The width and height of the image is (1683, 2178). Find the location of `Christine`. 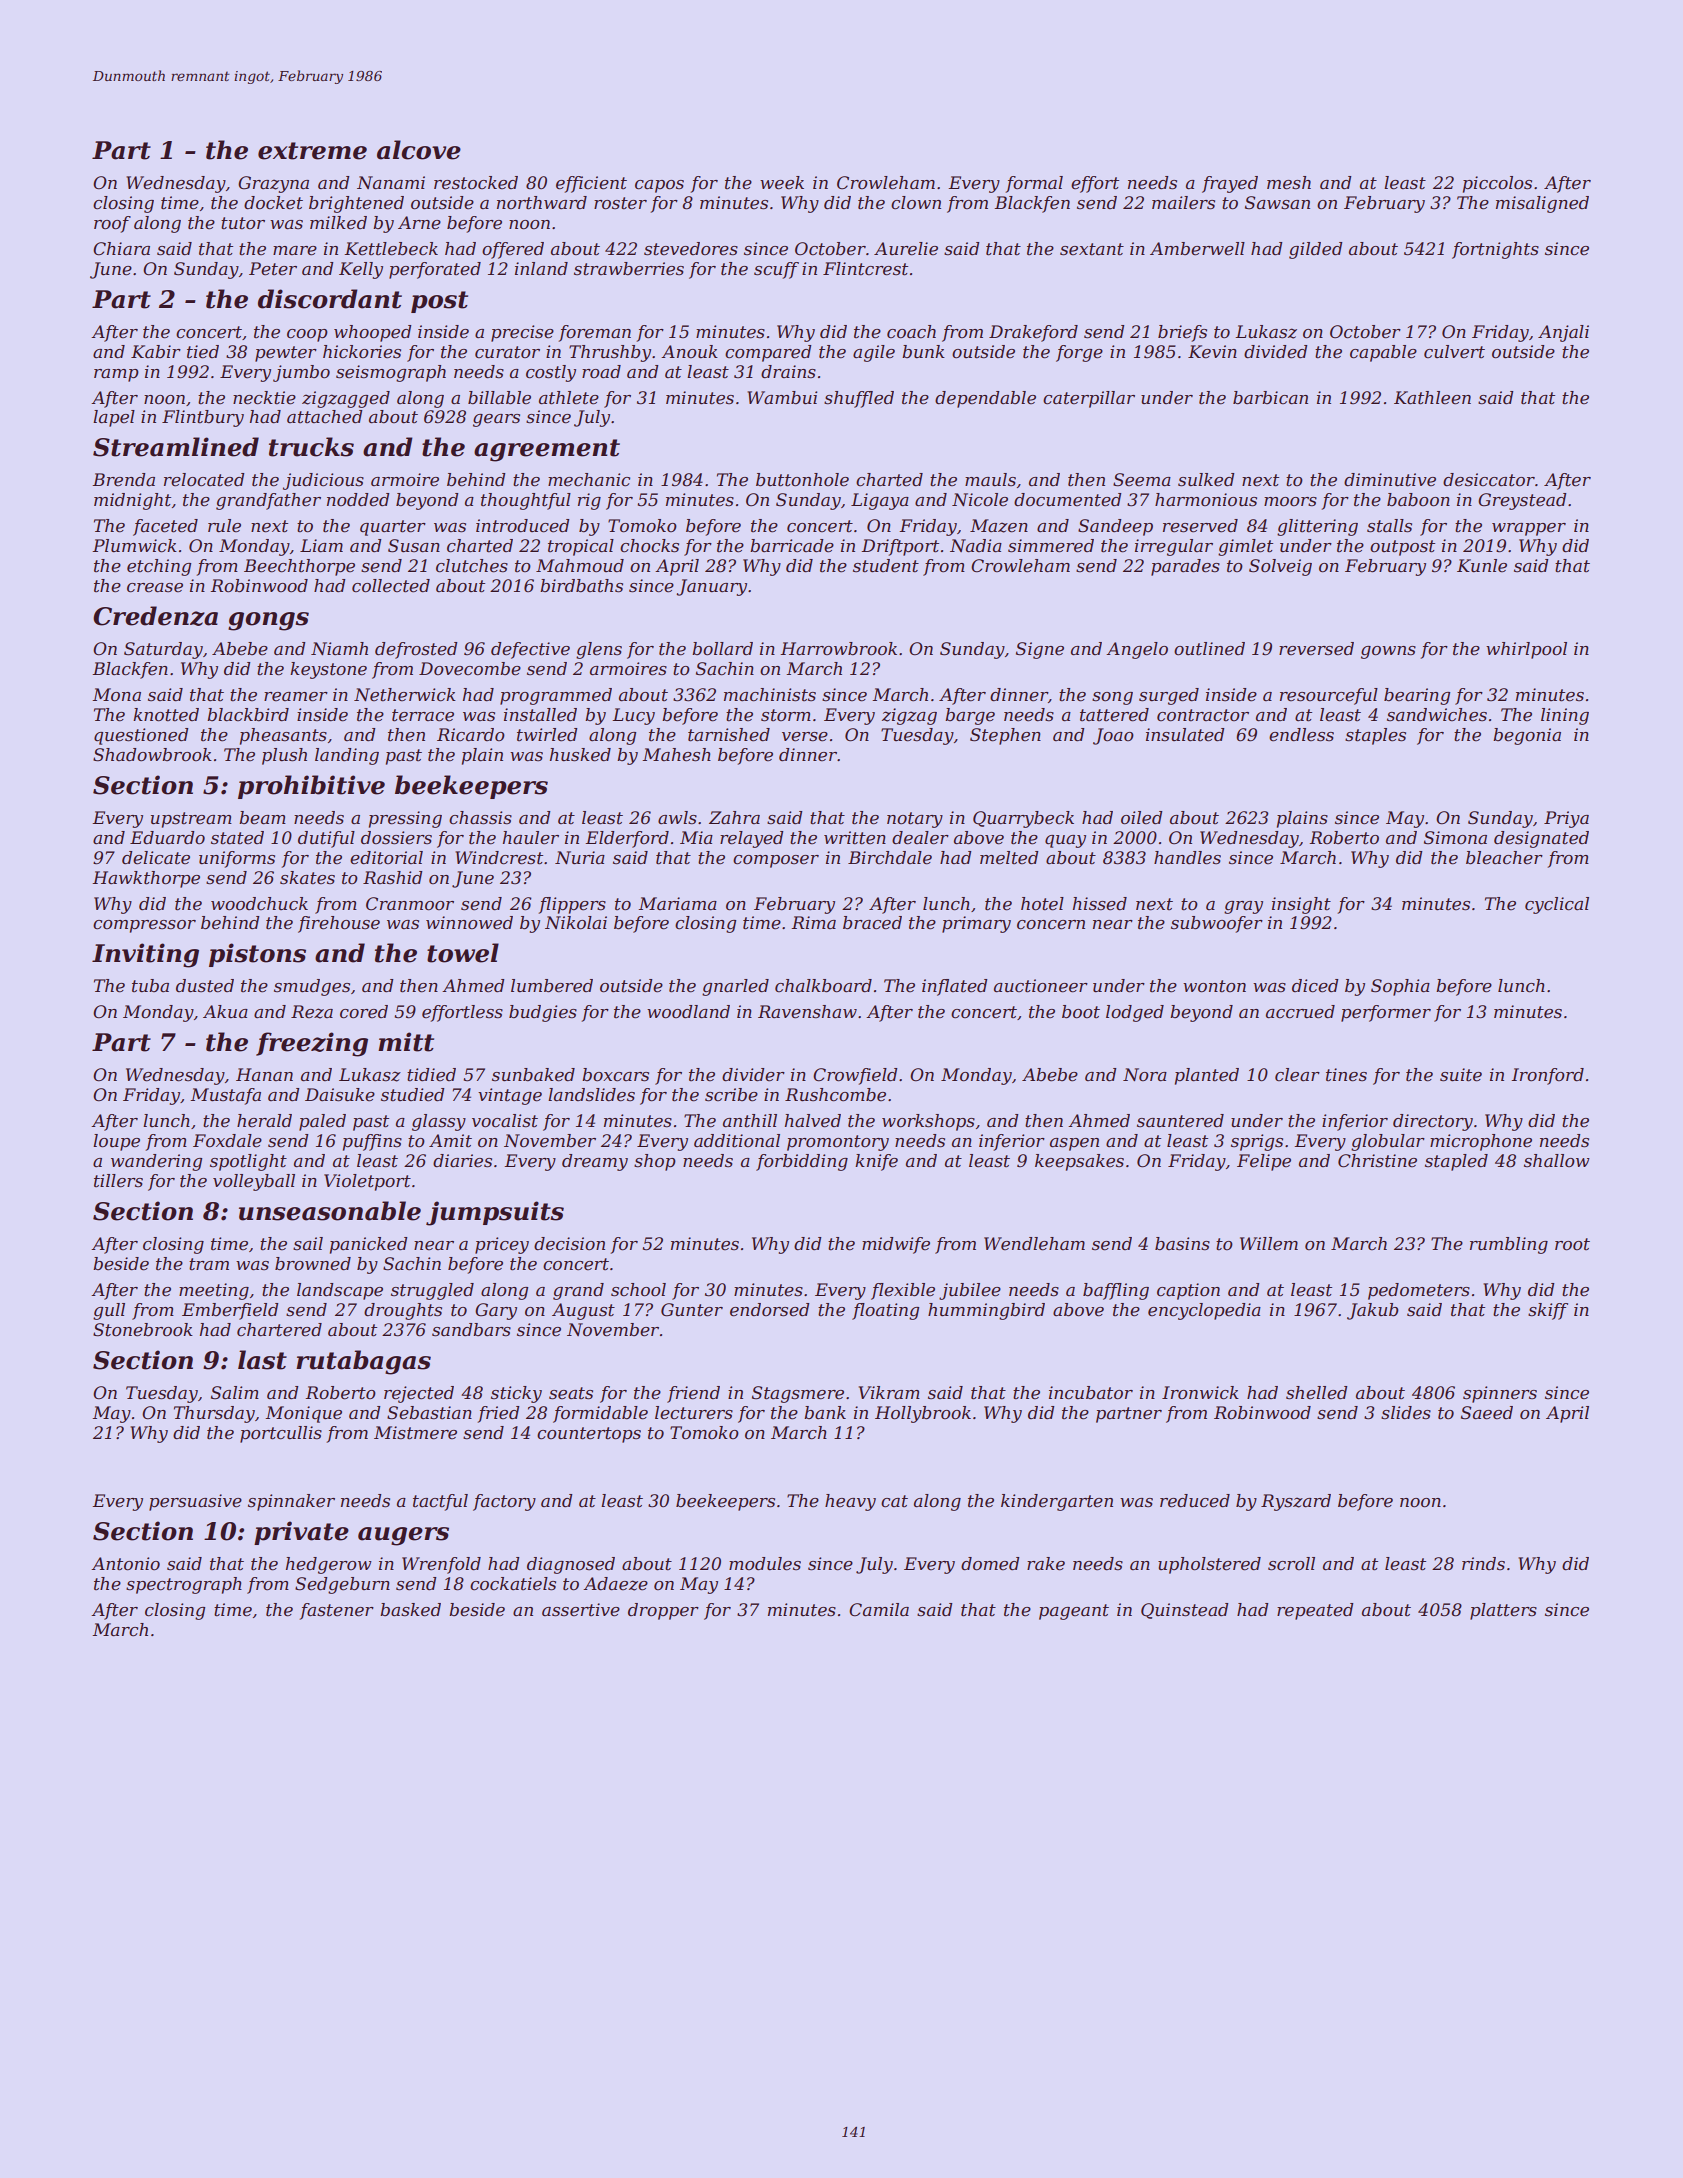

Christine is located at coordinates (1377, 1161).
